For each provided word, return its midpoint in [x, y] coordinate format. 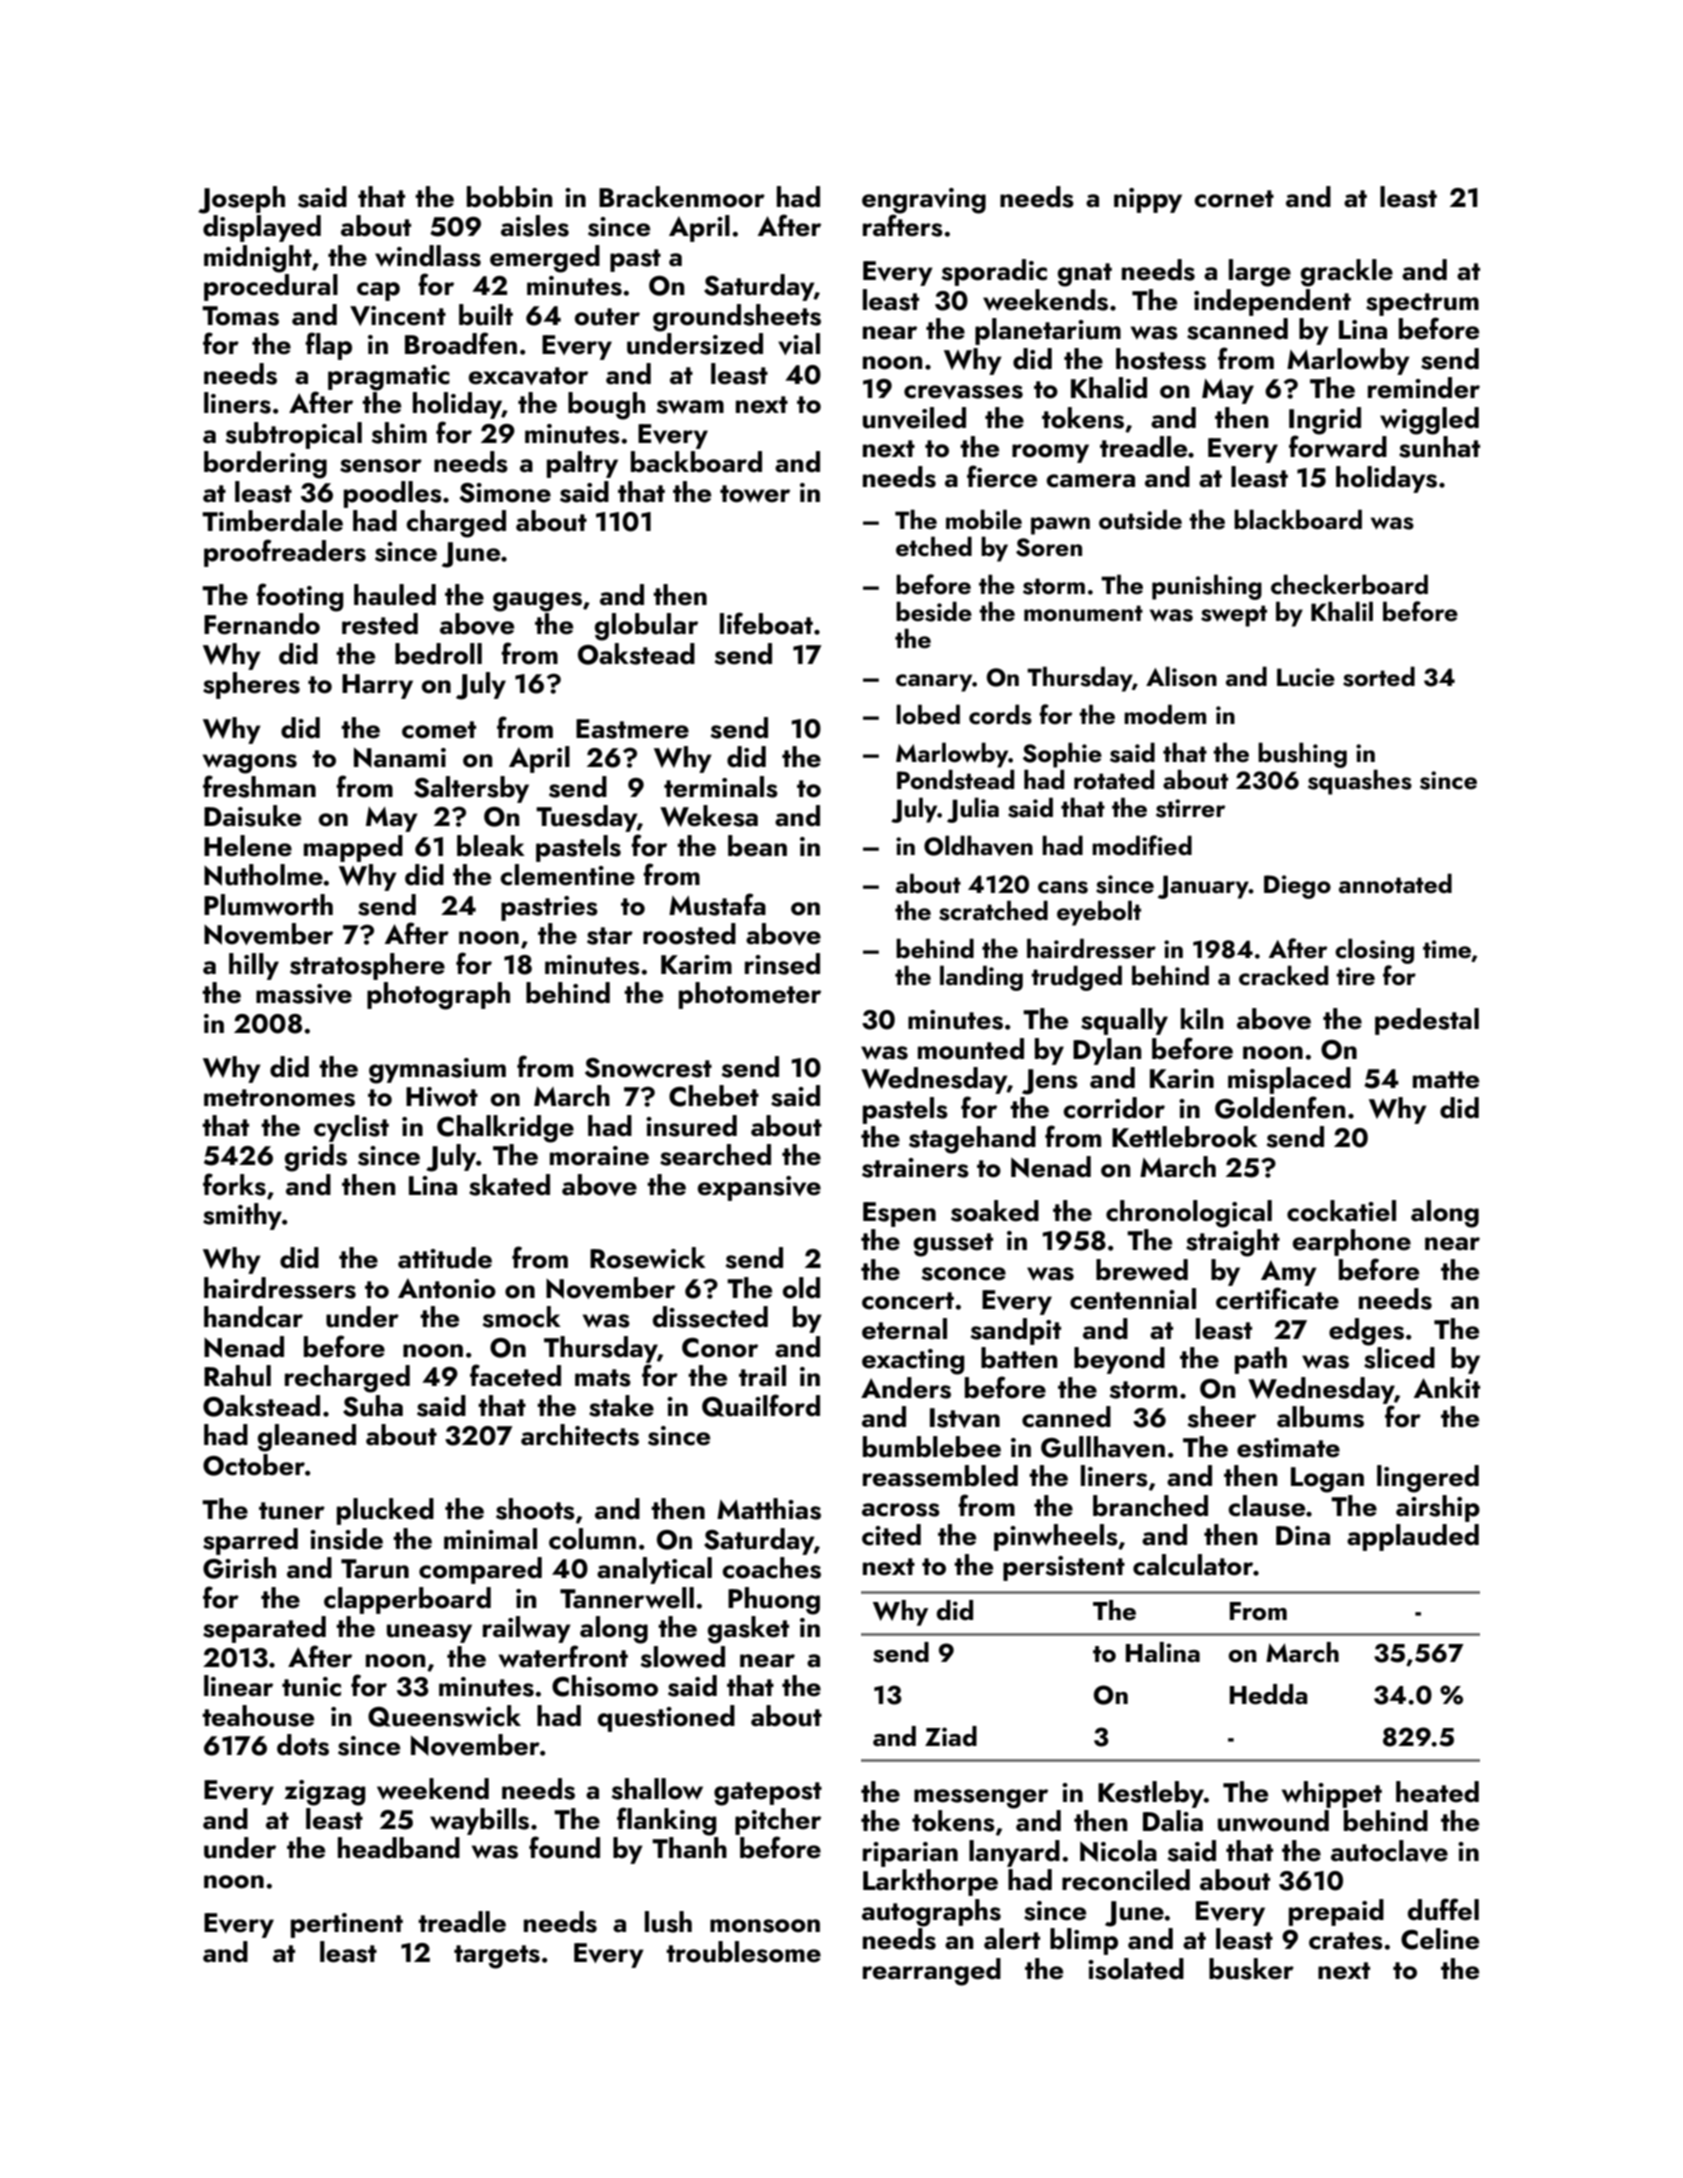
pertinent [347, 1925]
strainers [915, 1168]
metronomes [279, 1098]
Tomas [240, 316]
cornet [1234, 199]
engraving [924, 201]
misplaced [1289, 1080]
